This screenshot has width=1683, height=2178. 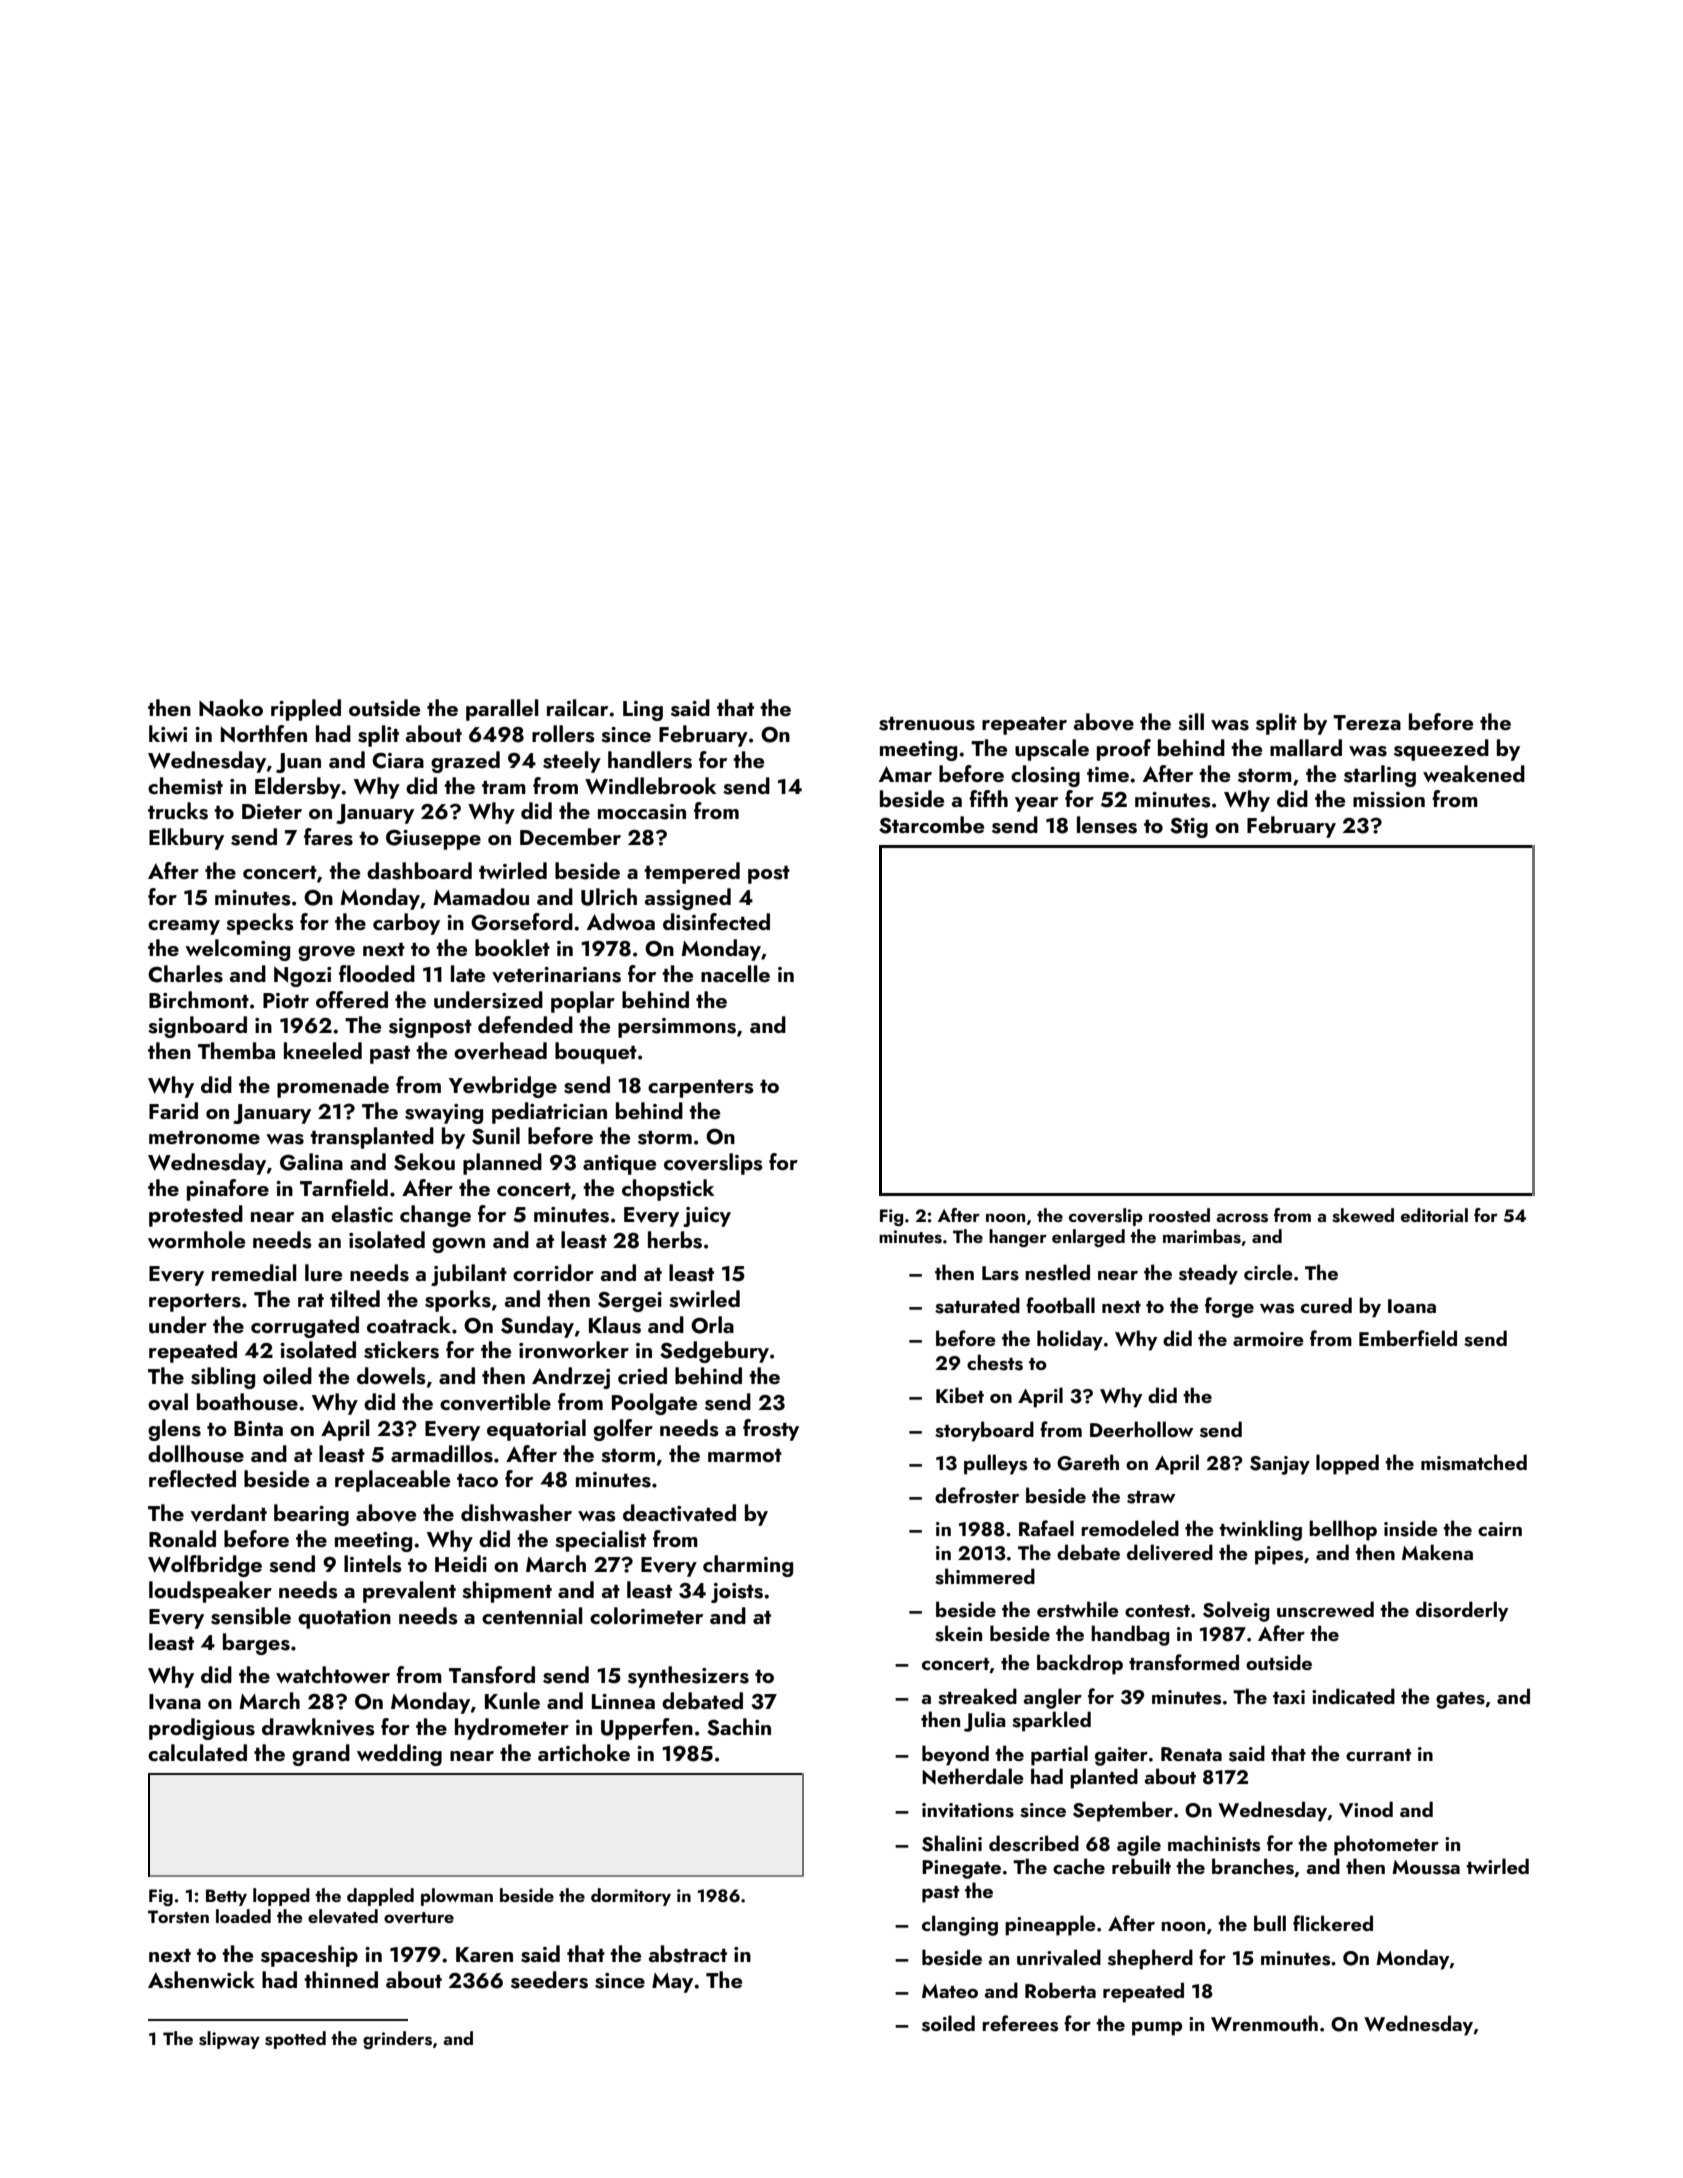 What do you see at coordinates (202, 1729) in the screenshot?
I see `prodigious` at bounding box center [202, 1729].
